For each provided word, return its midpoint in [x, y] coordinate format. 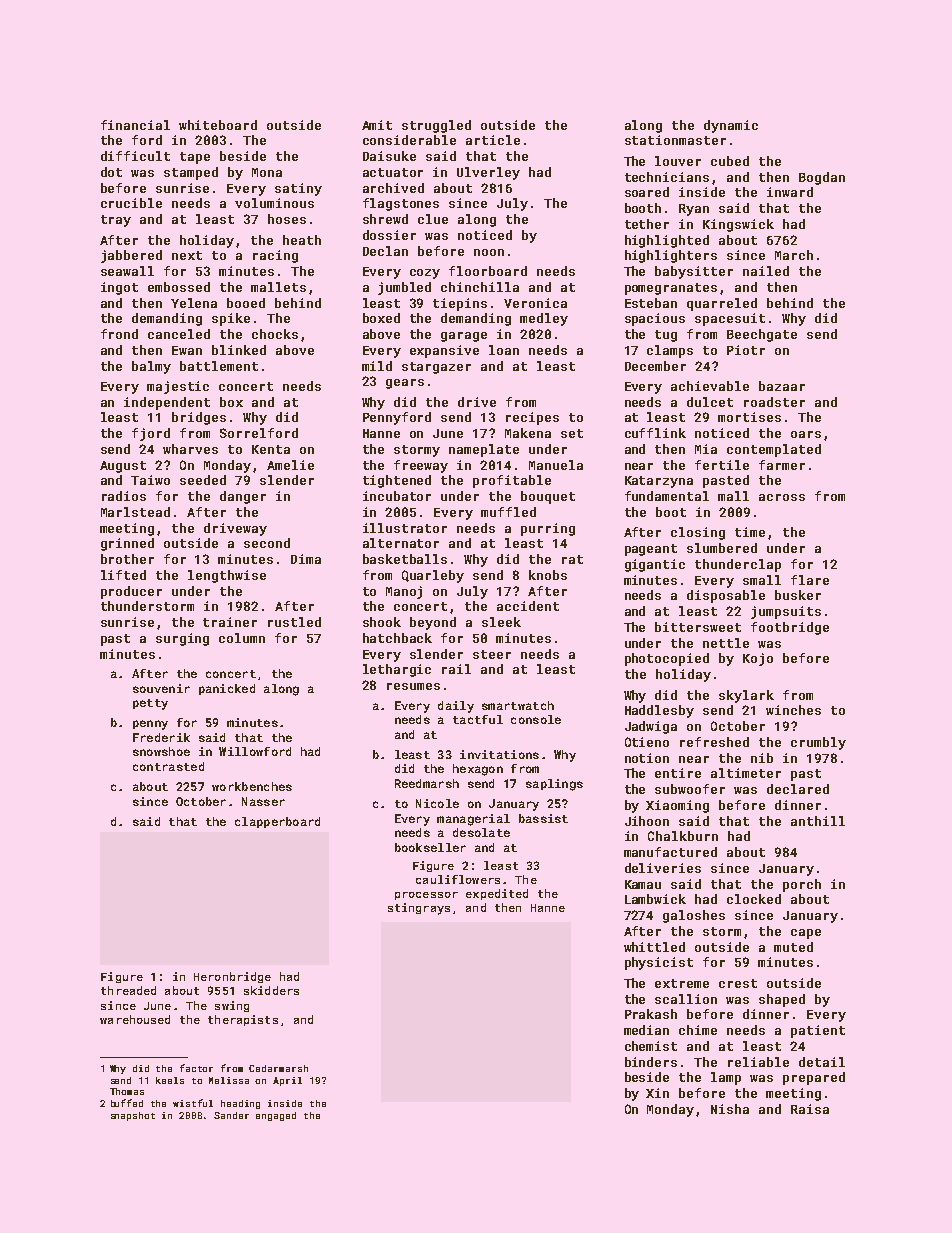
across [782, 497]
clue [433, 219]
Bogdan [822, 178]
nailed [766, 271]
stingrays [419, 909]
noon [489, 252]
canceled [179, 334]
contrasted [168, 766]
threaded [128, 990]
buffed [127, 1103]
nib [762, 758]
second [267, 543]
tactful [478, 719]
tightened [397, 481]
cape [806, 934]
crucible [131, 203]
